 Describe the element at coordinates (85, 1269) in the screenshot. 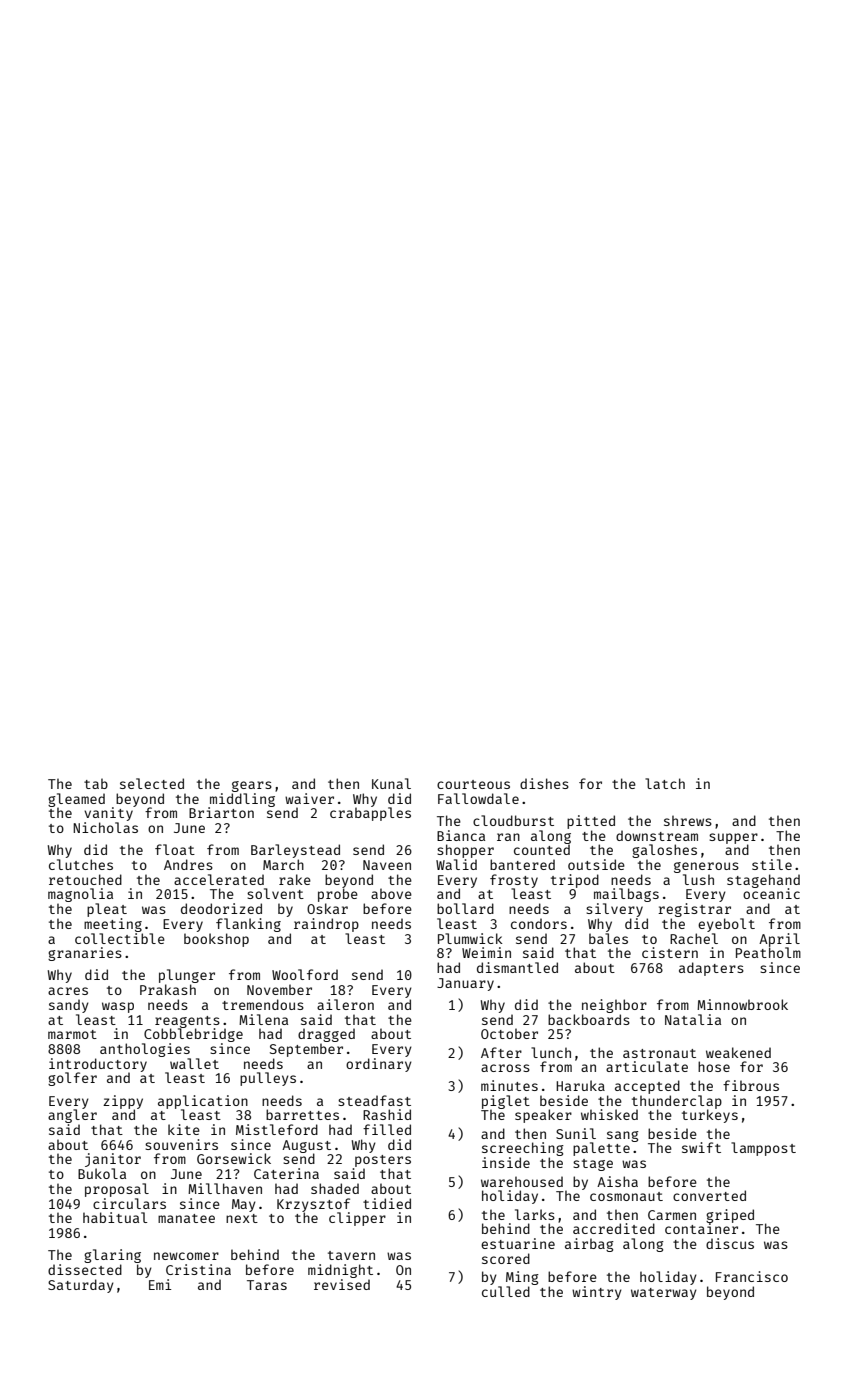

I see `dissected` at that location.
